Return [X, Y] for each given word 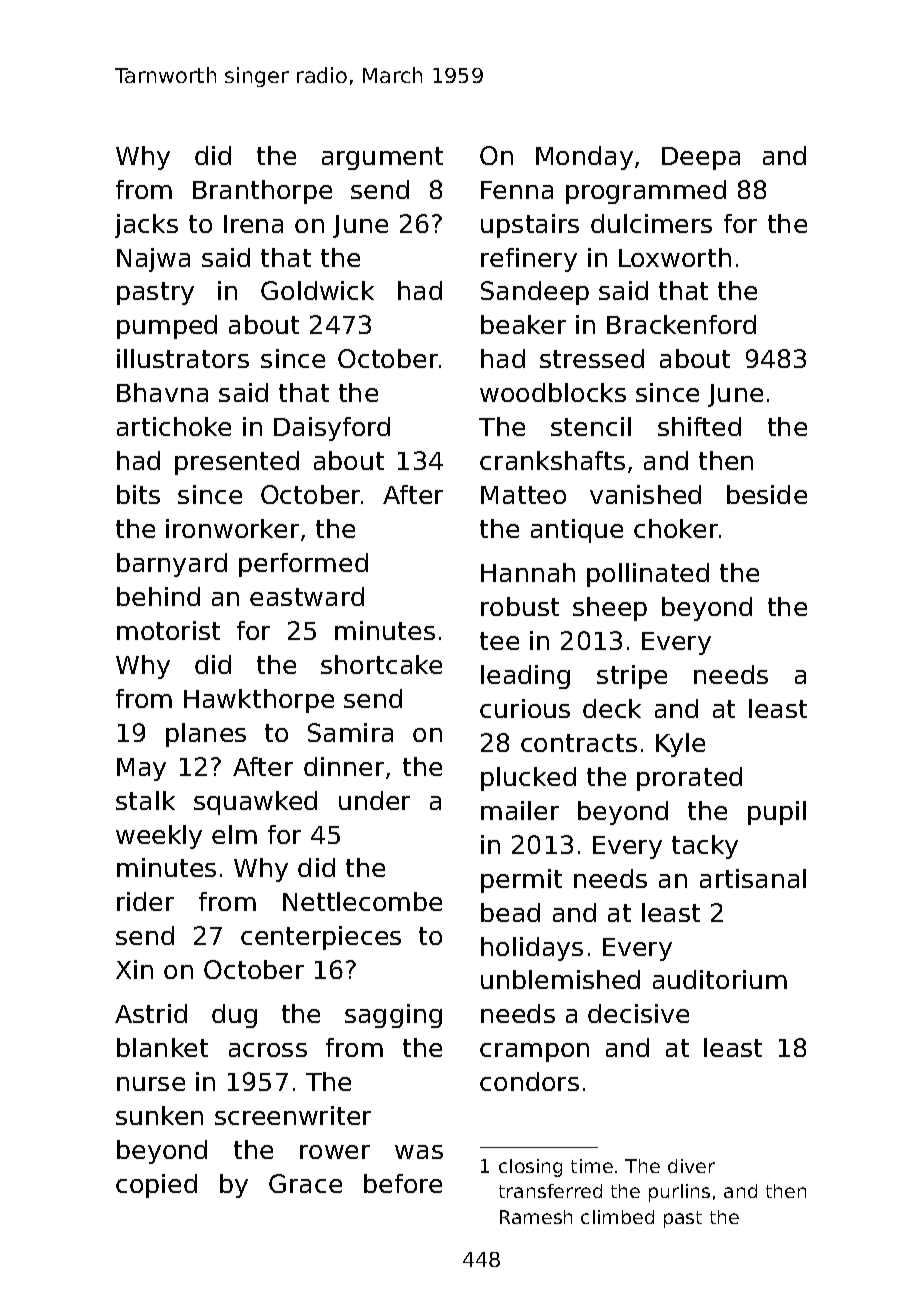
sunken [159, 1115]
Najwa [153, 260]
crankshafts [552, 460]
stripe [632, 677]
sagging [393, 1016]
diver [691, 1166]
